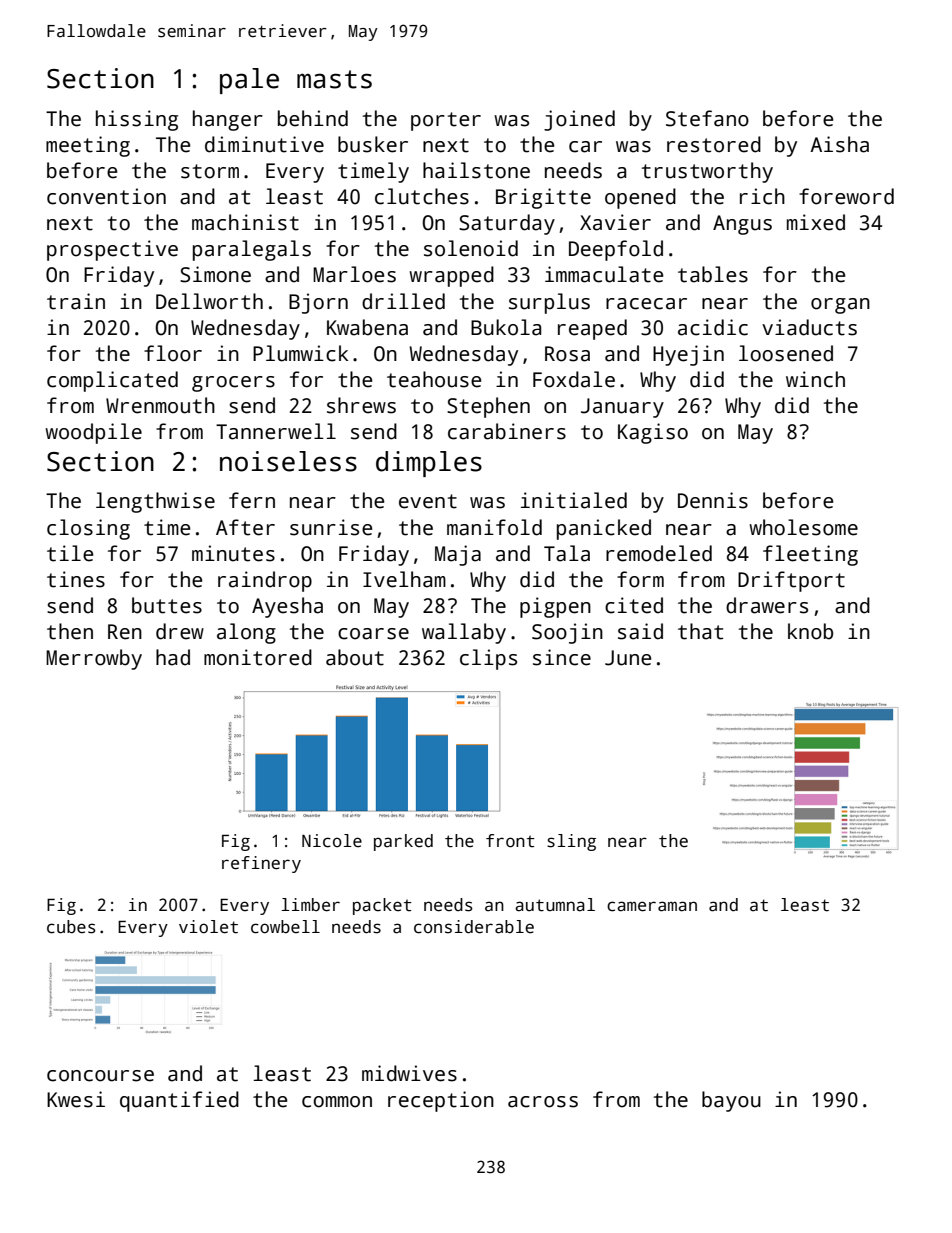 This screenshot has height=1233, width=952. What do you see at coordinates (488, 659) in the screenshot?
I see `clips` at bounding box center [488, 659].
